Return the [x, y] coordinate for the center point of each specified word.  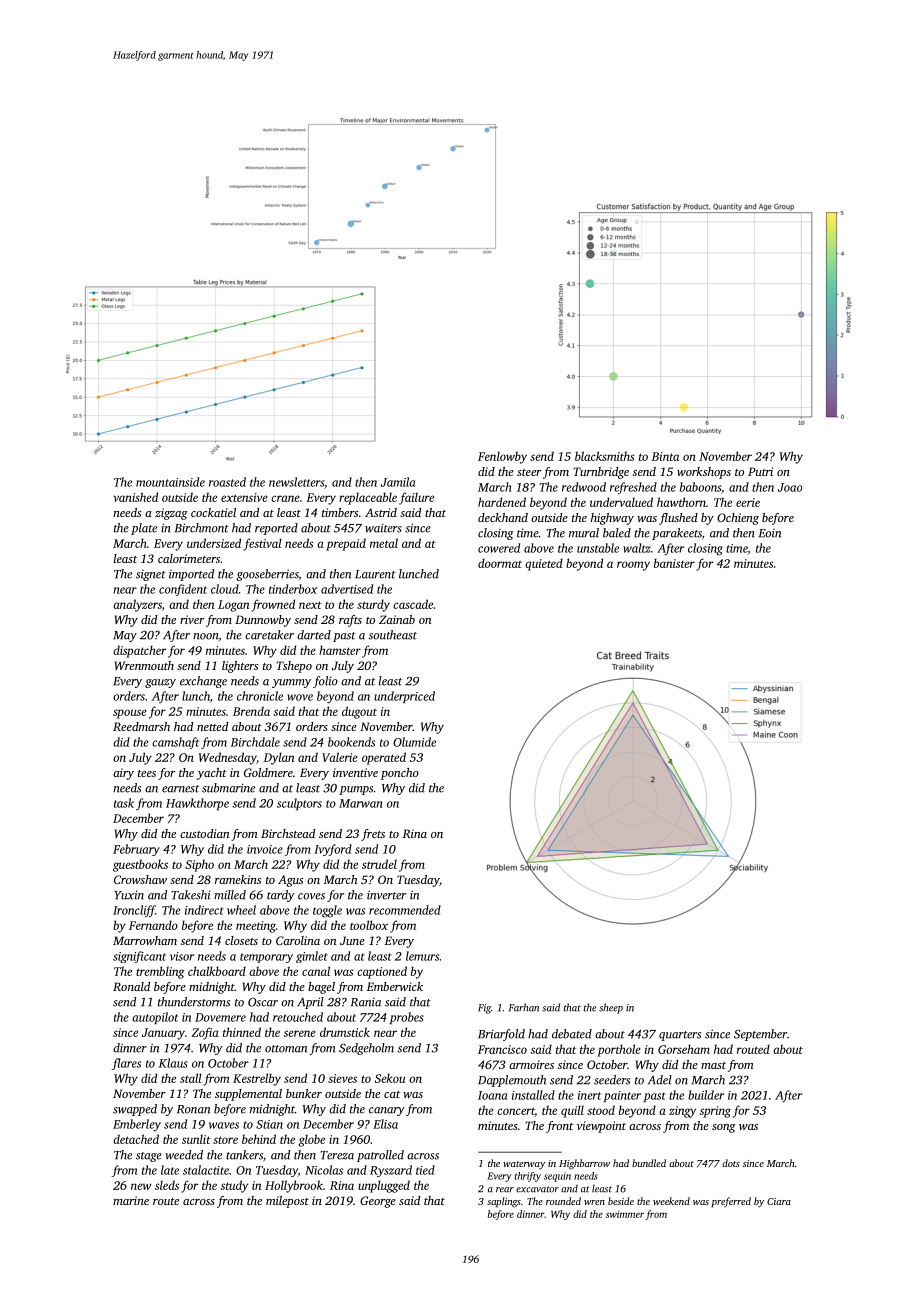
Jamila [398, 482]
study [234, 1186]
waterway [524, 1165]
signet [151, 575]
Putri [760, 471]
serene [300, 1033]
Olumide [414, 742]
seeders [612, 1080]
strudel [379, 864]
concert [516, 1112]
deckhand [503, 517]
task [124, 803]
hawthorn [681, 502]
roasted [227, 482]
